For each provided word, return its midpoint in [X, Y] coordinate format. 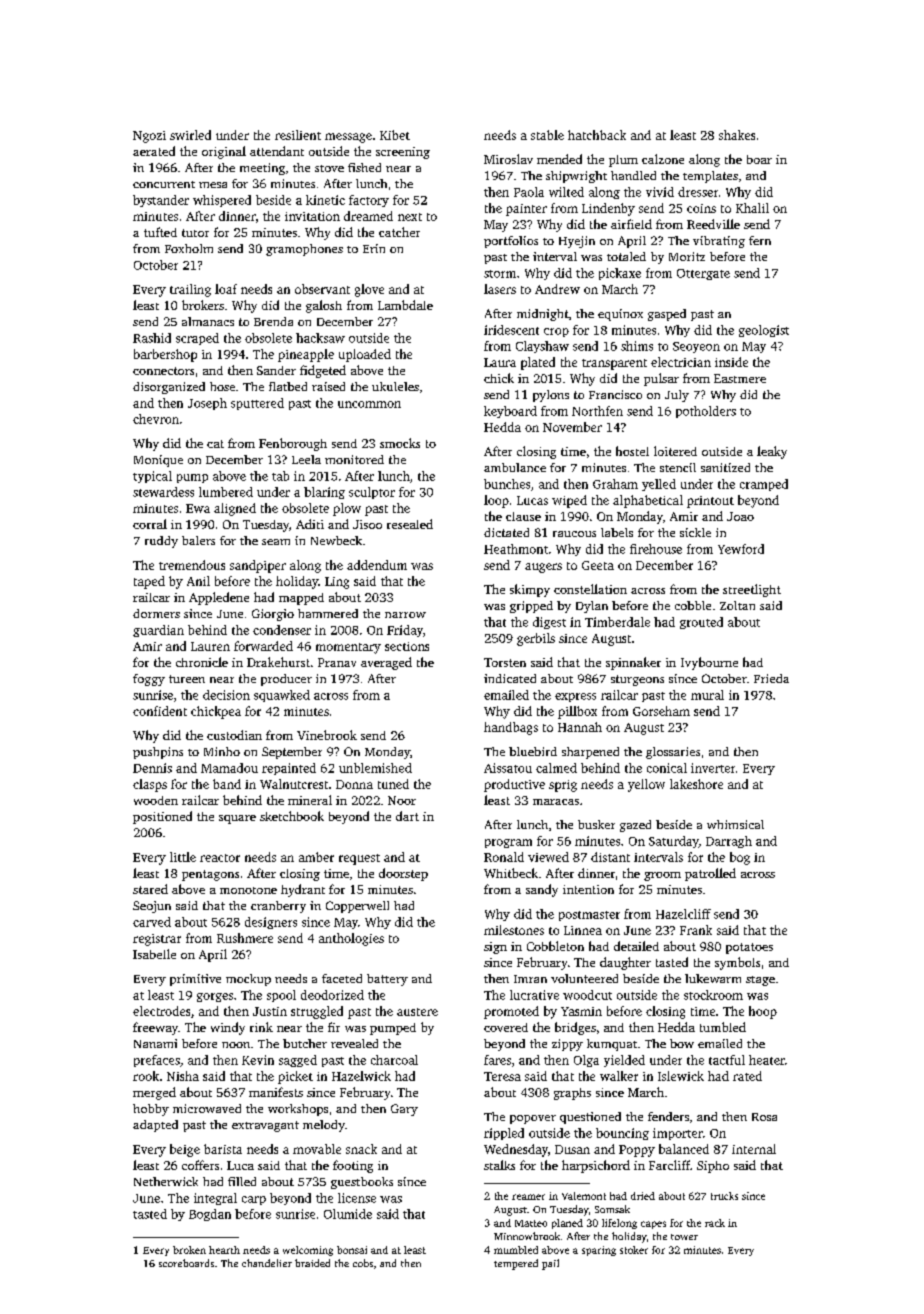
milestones [514, 930]
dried [643, 1196]
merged [154, 1093]
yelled [659, 485]
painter [526, 210]
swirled [190, 135]
